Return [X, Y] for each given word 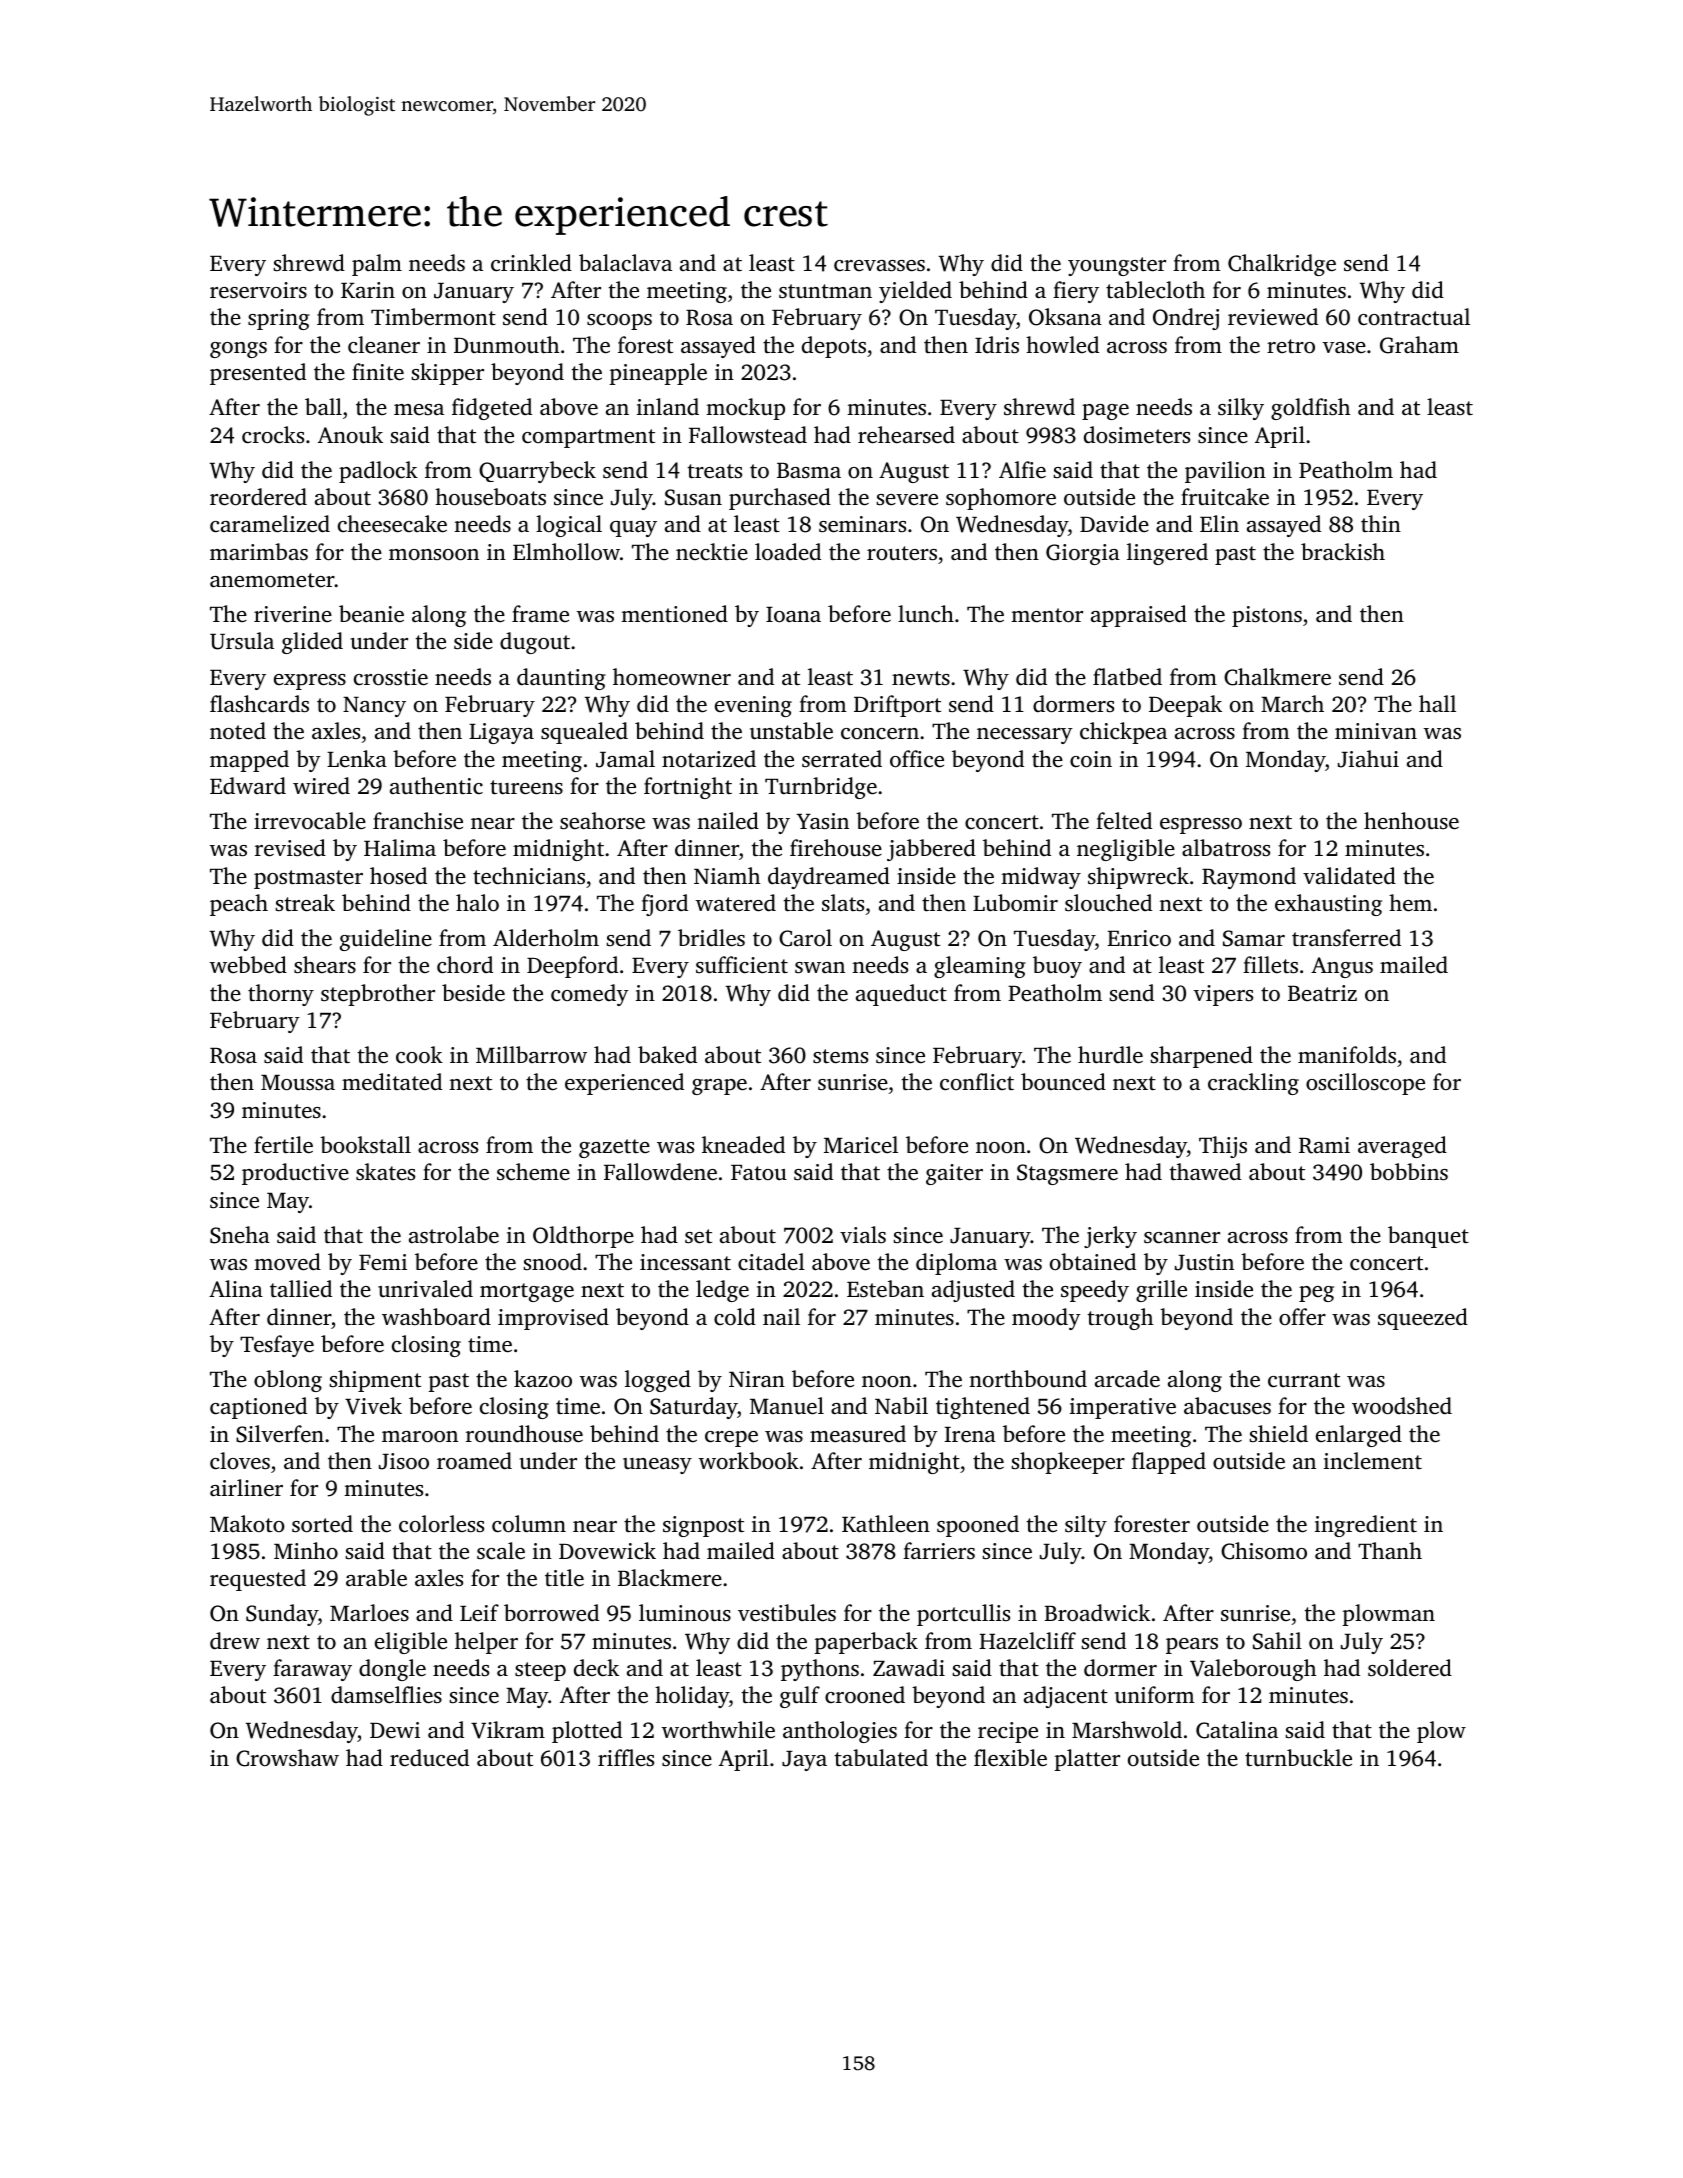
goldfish [1310, 409]
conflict [977, 1082]
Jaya [804, 1761]
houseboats [490, 497]
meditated [392, 1082]
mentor [1047, 615]
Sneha [240, 1235]
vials [863, 1234]
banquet [1428, 1237]
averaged [1402, 1147]
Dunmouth [506, 345]
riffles [626, 1757]
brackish [1343, 551]
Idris [997, 344]
